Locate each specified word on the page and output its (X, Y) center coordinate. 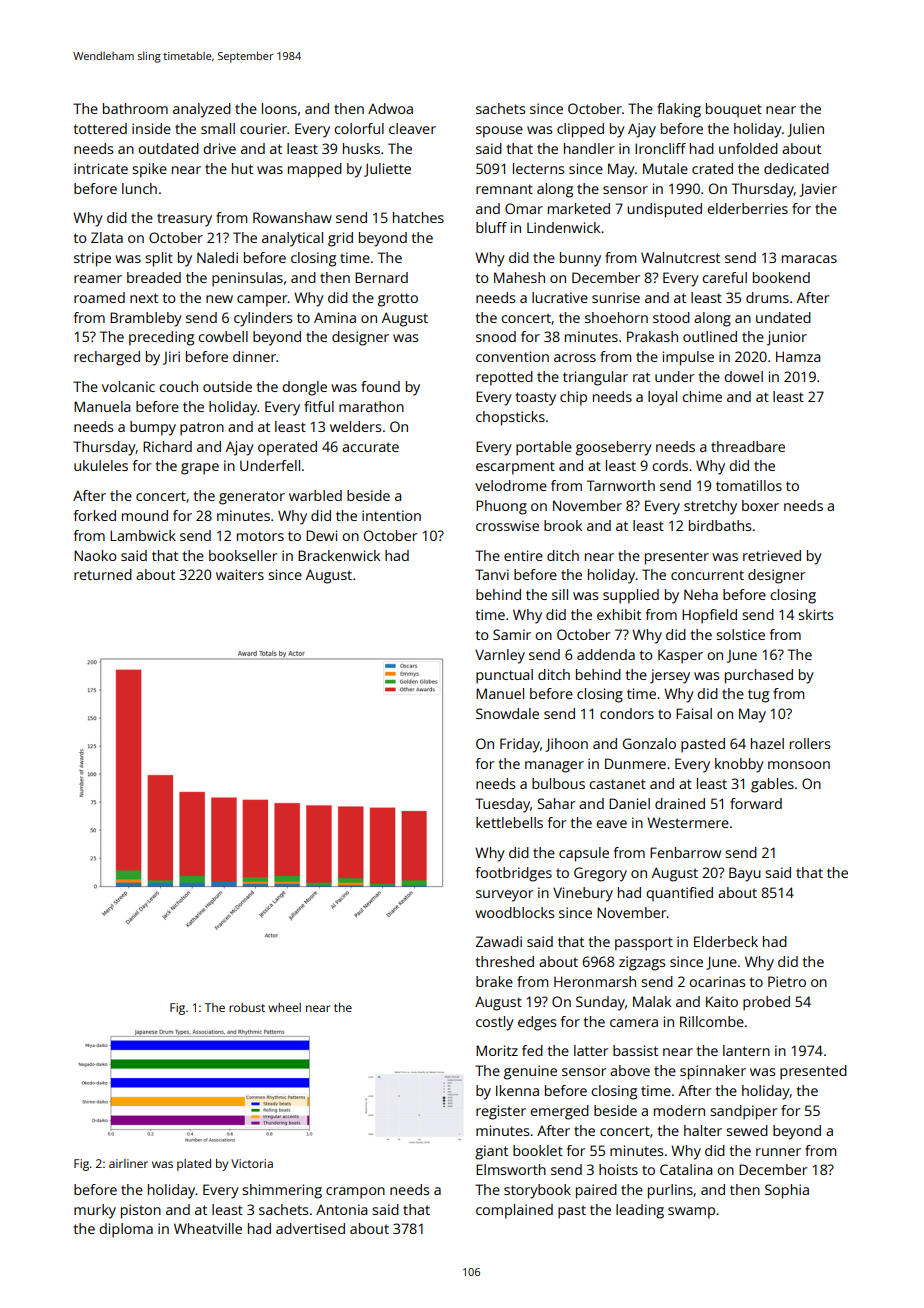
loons (279, 108)
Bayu (745, 874)
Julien (805, 130)
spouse (499, 132)
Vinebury (583, 894)
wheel (284, 1007)
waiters (240, 574)
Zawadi (499, 941)
